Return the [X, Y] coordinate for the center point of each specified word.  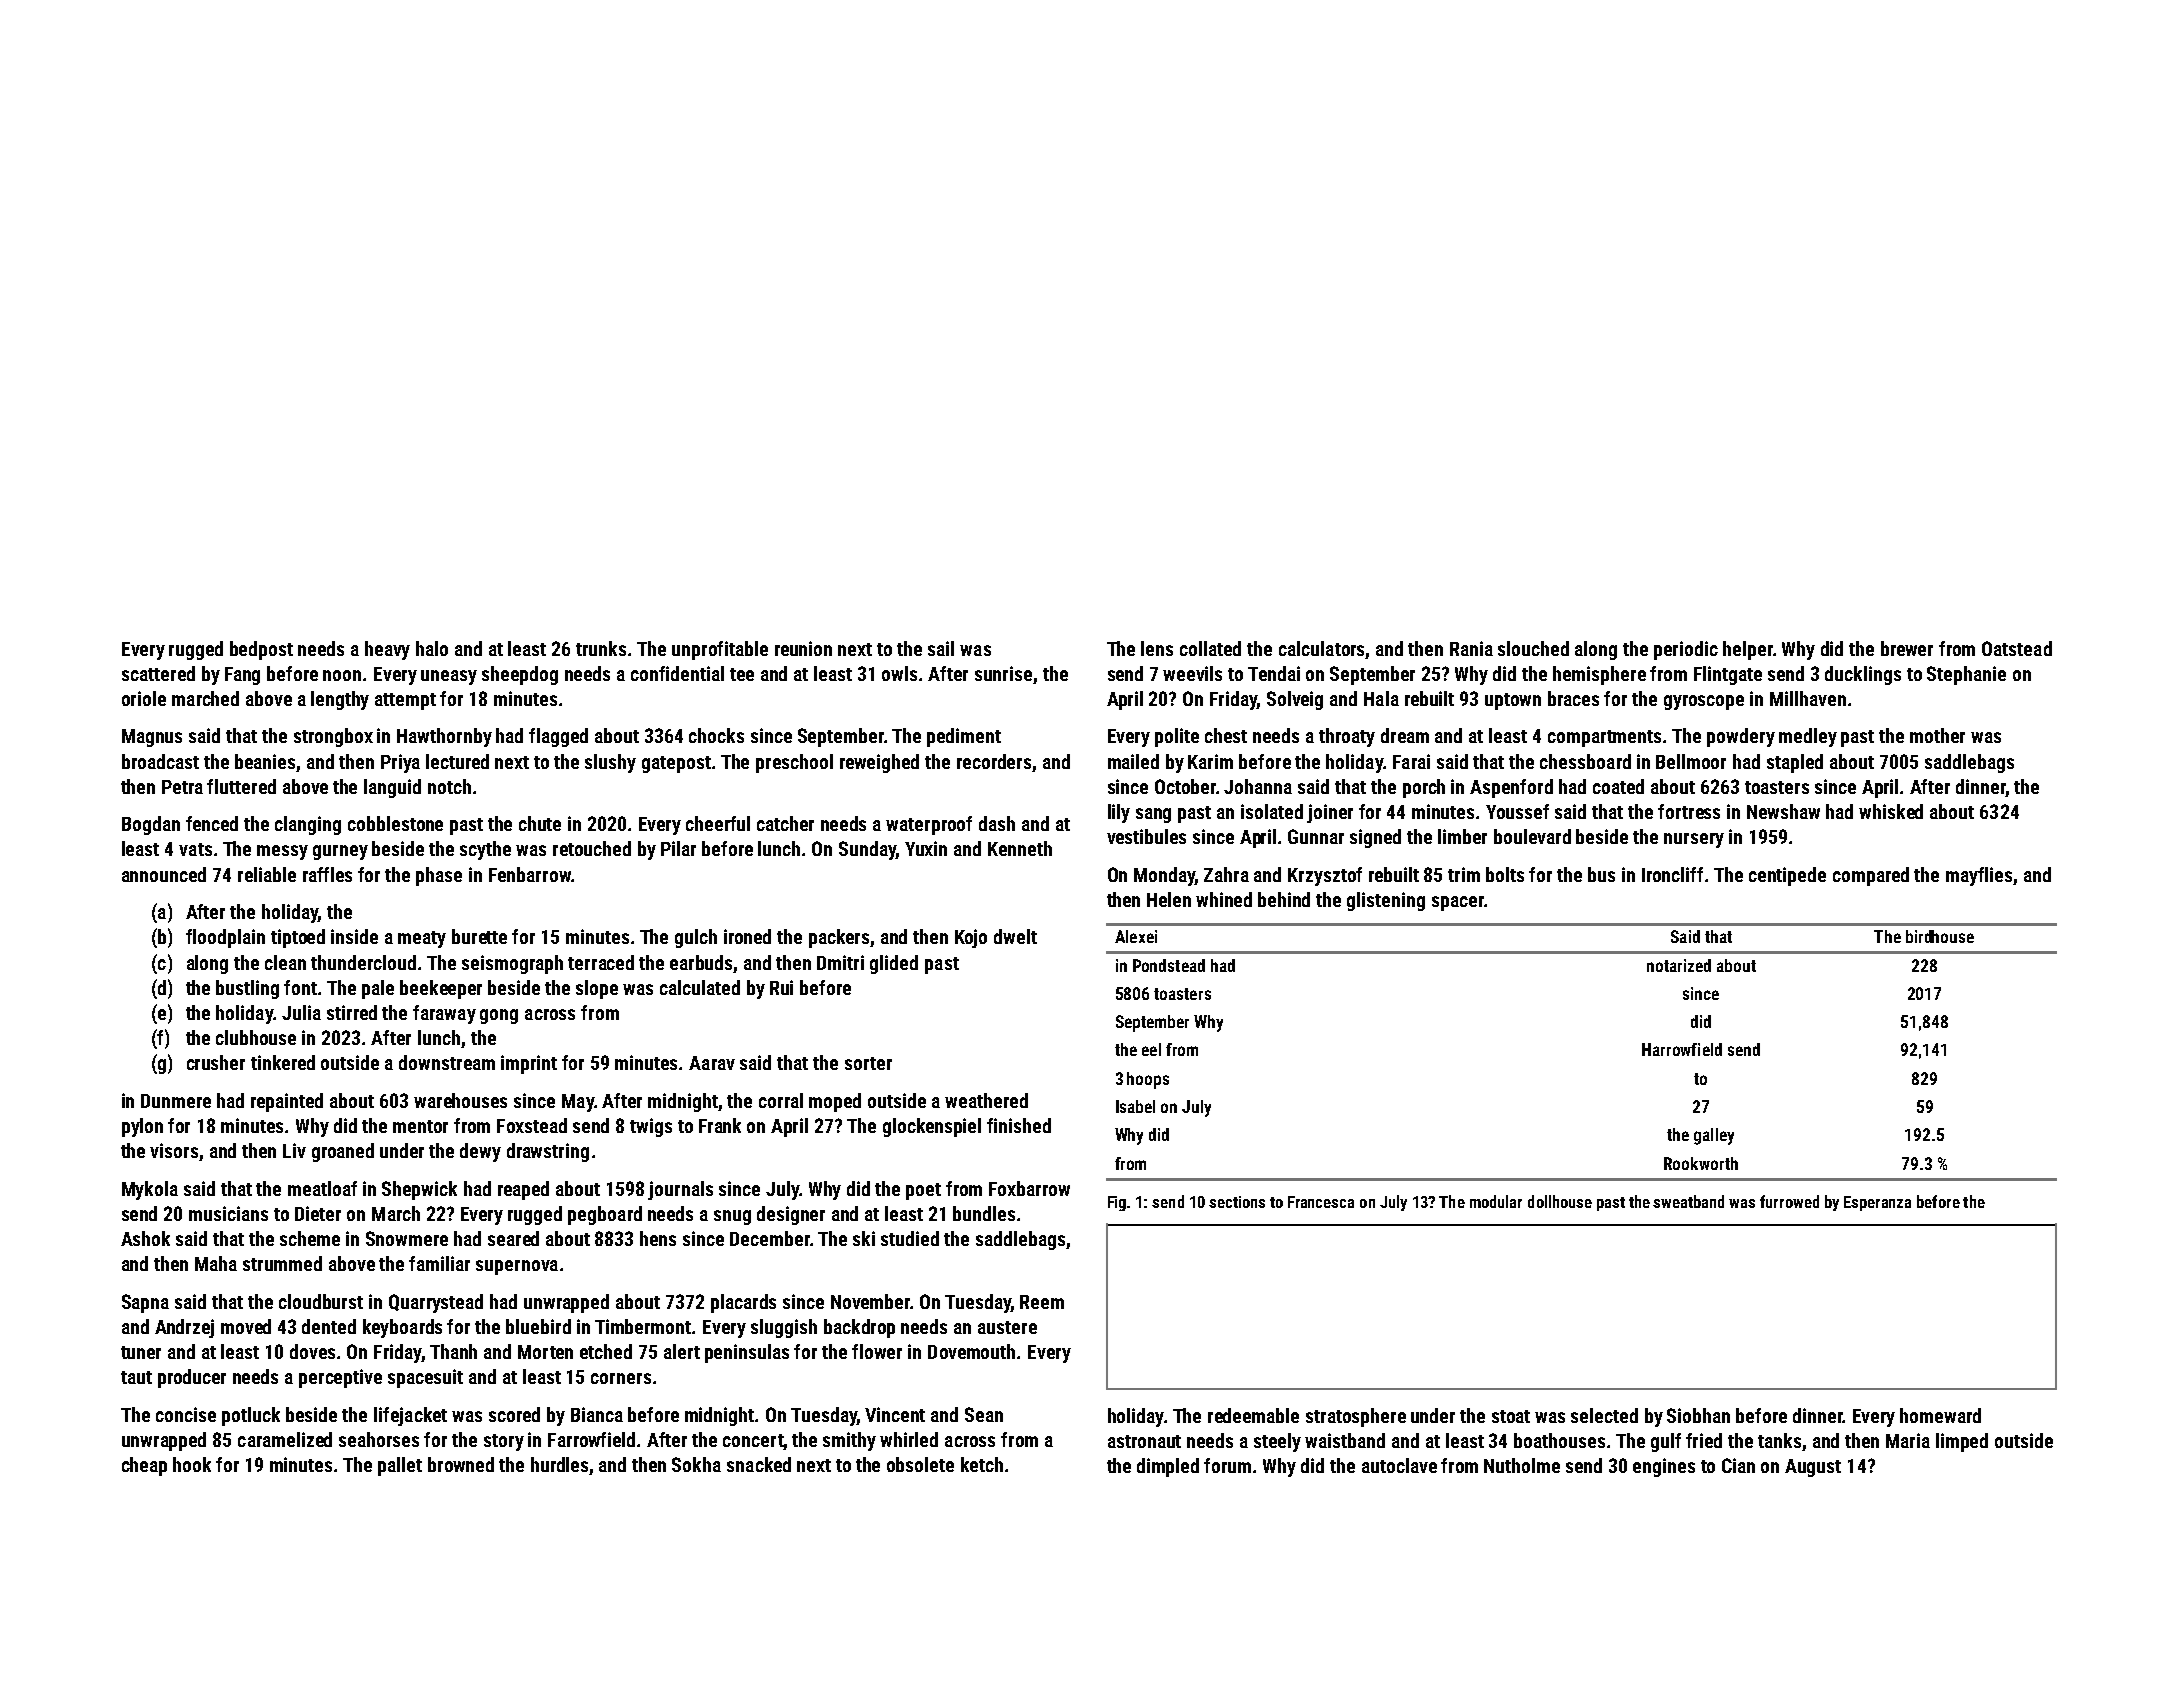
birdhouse [1940, 936]
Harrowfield [1682, 1049]
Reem [1042, 1302]
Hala [1381, 698]
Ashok [145, 1238]
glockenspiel [932, 1127]
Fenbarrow [530, 874]
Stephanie [1966, 675]
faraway [444, 1014]
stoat [1511, 1416]
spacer [1458, 903]
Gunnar [1316, 836]
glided [894, 964]
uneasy [449, 677]
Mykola [150, 1190]
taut [136, 1377]
